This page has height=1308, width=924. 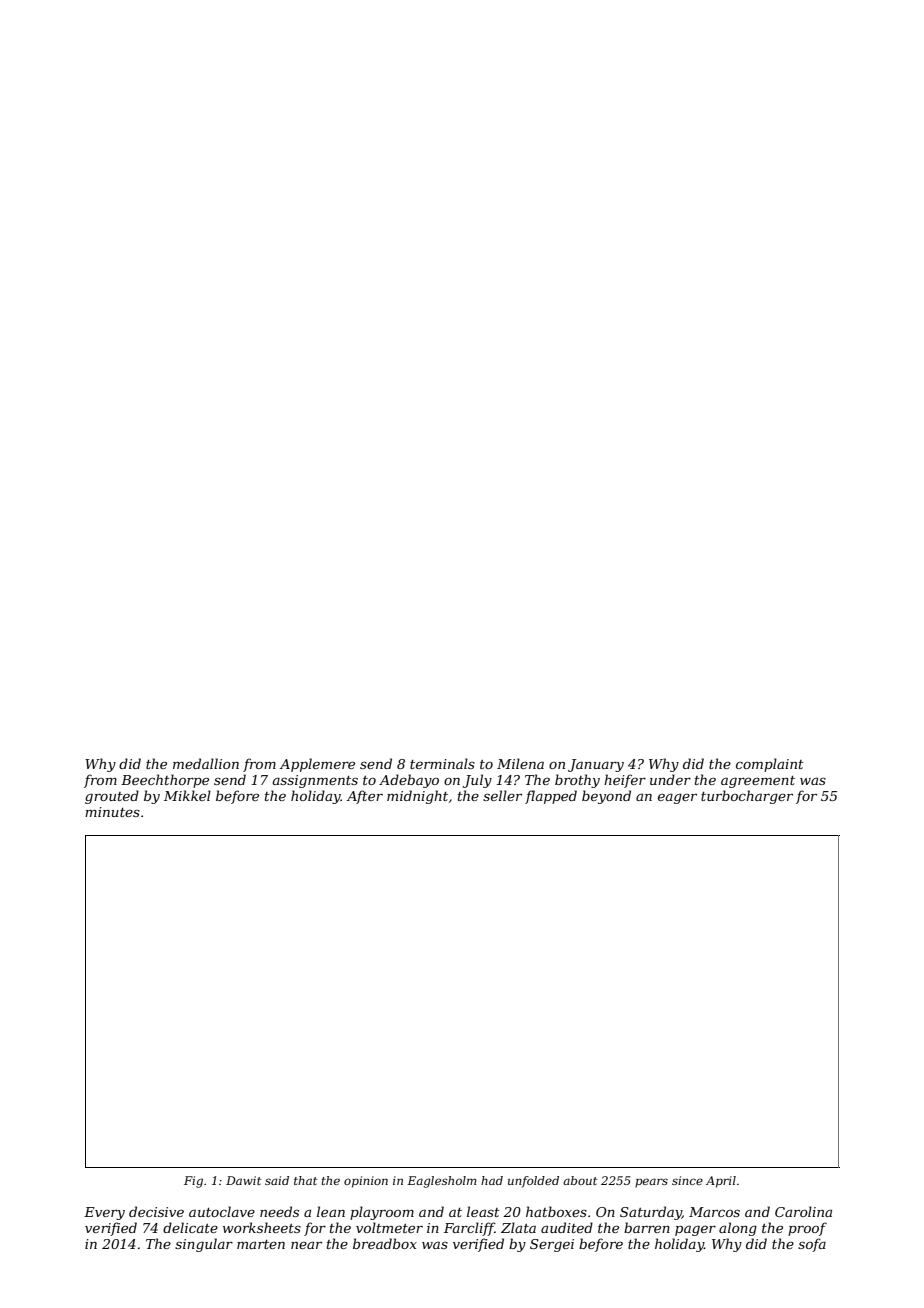 I want to click on singular, so click(x=204, y=1245).
